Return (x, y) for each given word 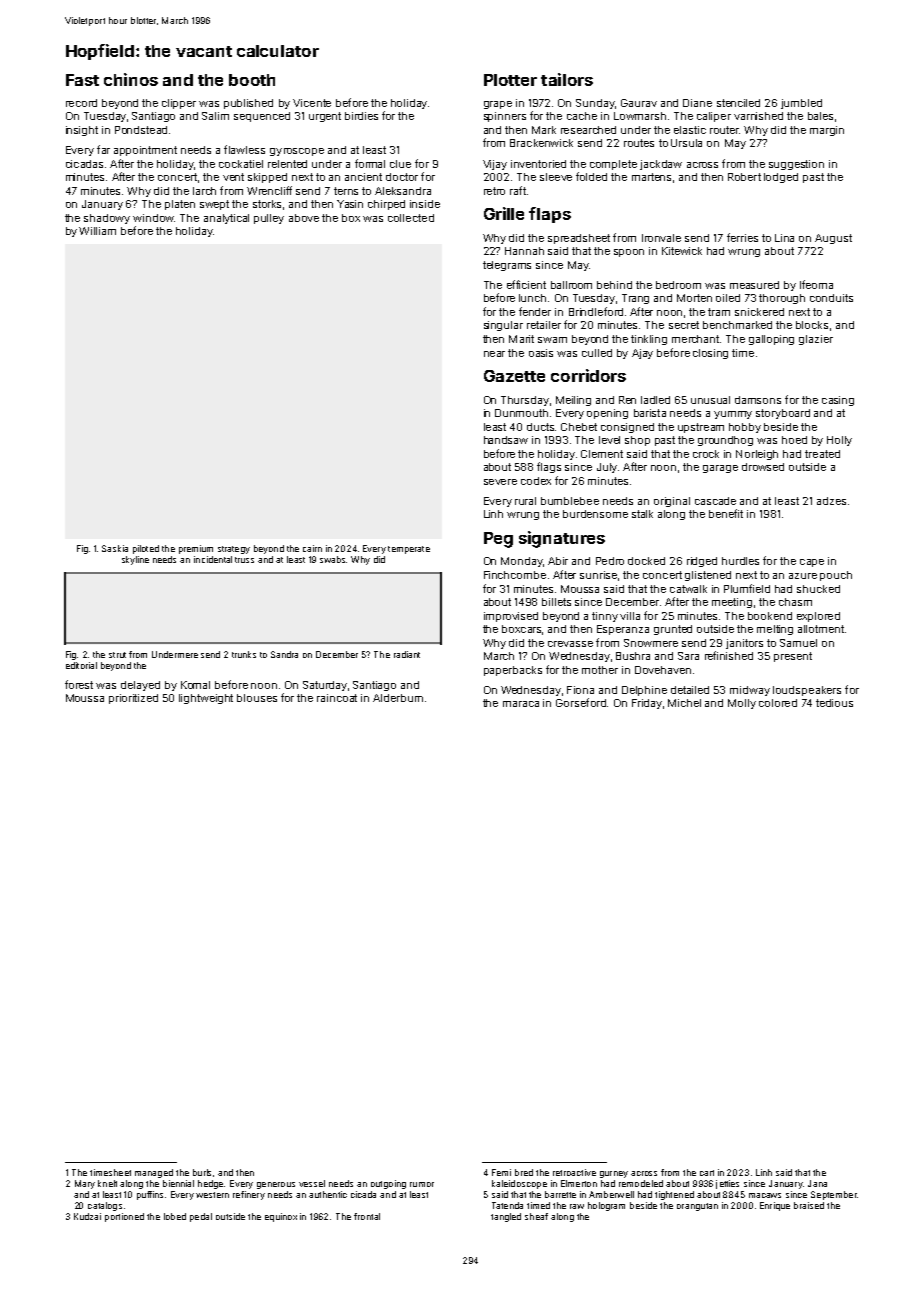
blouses (257, 698)
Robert (744, 177)
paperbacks (513, 671)
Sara (688, 656)
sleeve (556, 177)
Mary (85, 1184)
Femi (501, 1172)
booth (252, 80)
